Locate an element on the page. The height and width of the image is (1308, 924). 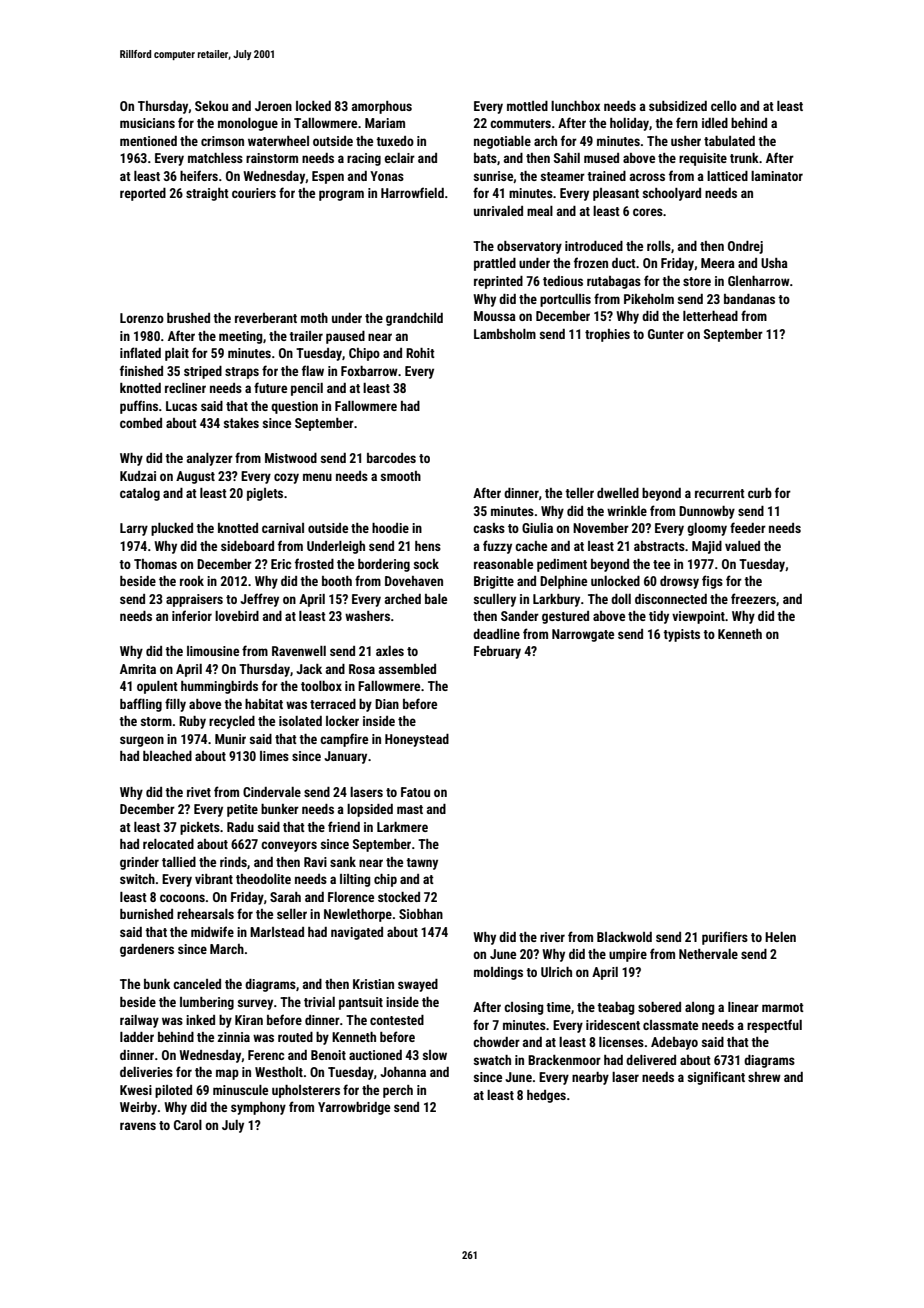
tedious is located at coordinates (563, 281).
